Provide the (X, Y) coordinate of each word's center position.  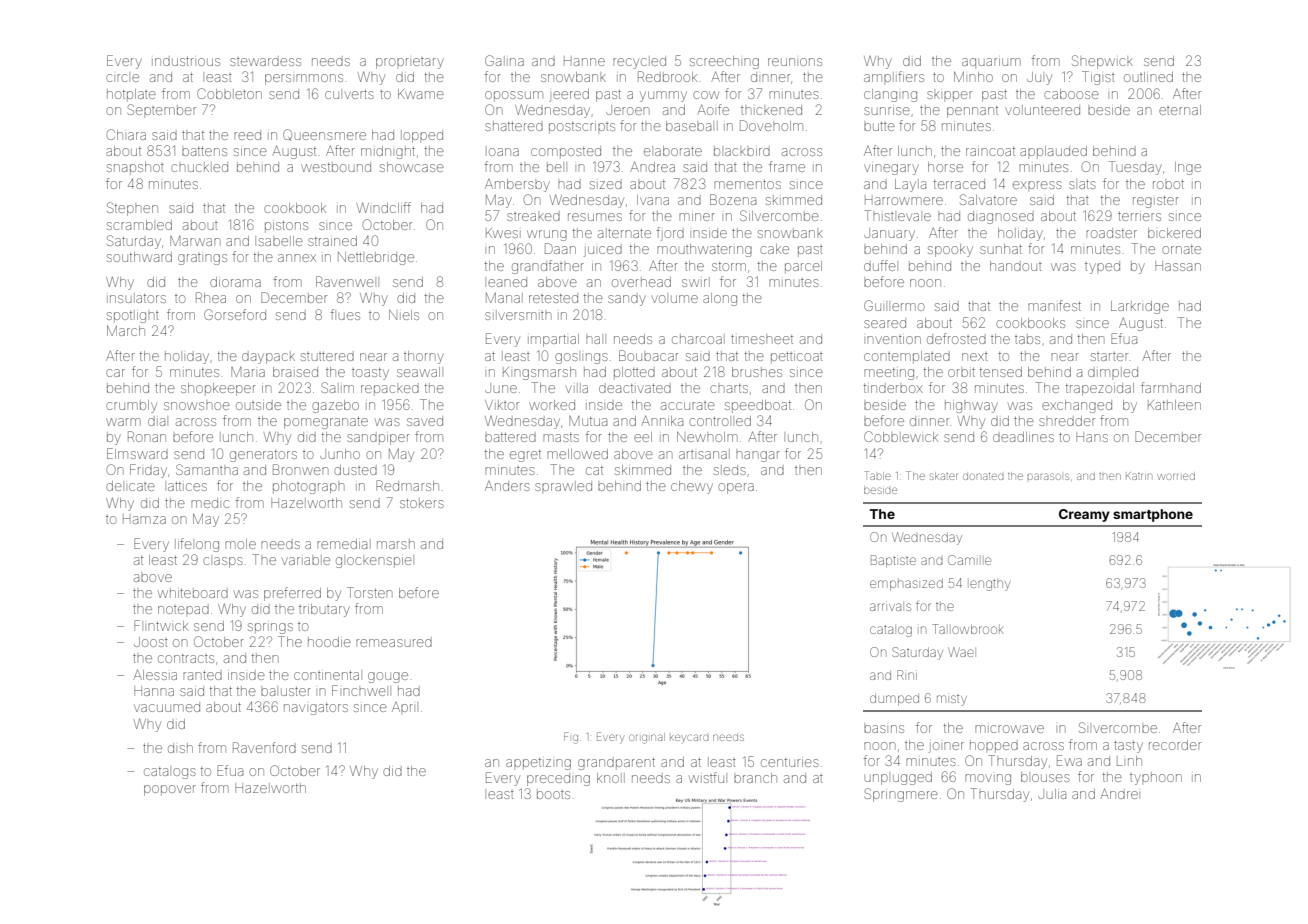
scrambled (139, 225)
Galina (504, 60)
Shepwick (1102, 62)
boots (553, 794)
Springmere (901, 795)
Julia (1052, 794)
